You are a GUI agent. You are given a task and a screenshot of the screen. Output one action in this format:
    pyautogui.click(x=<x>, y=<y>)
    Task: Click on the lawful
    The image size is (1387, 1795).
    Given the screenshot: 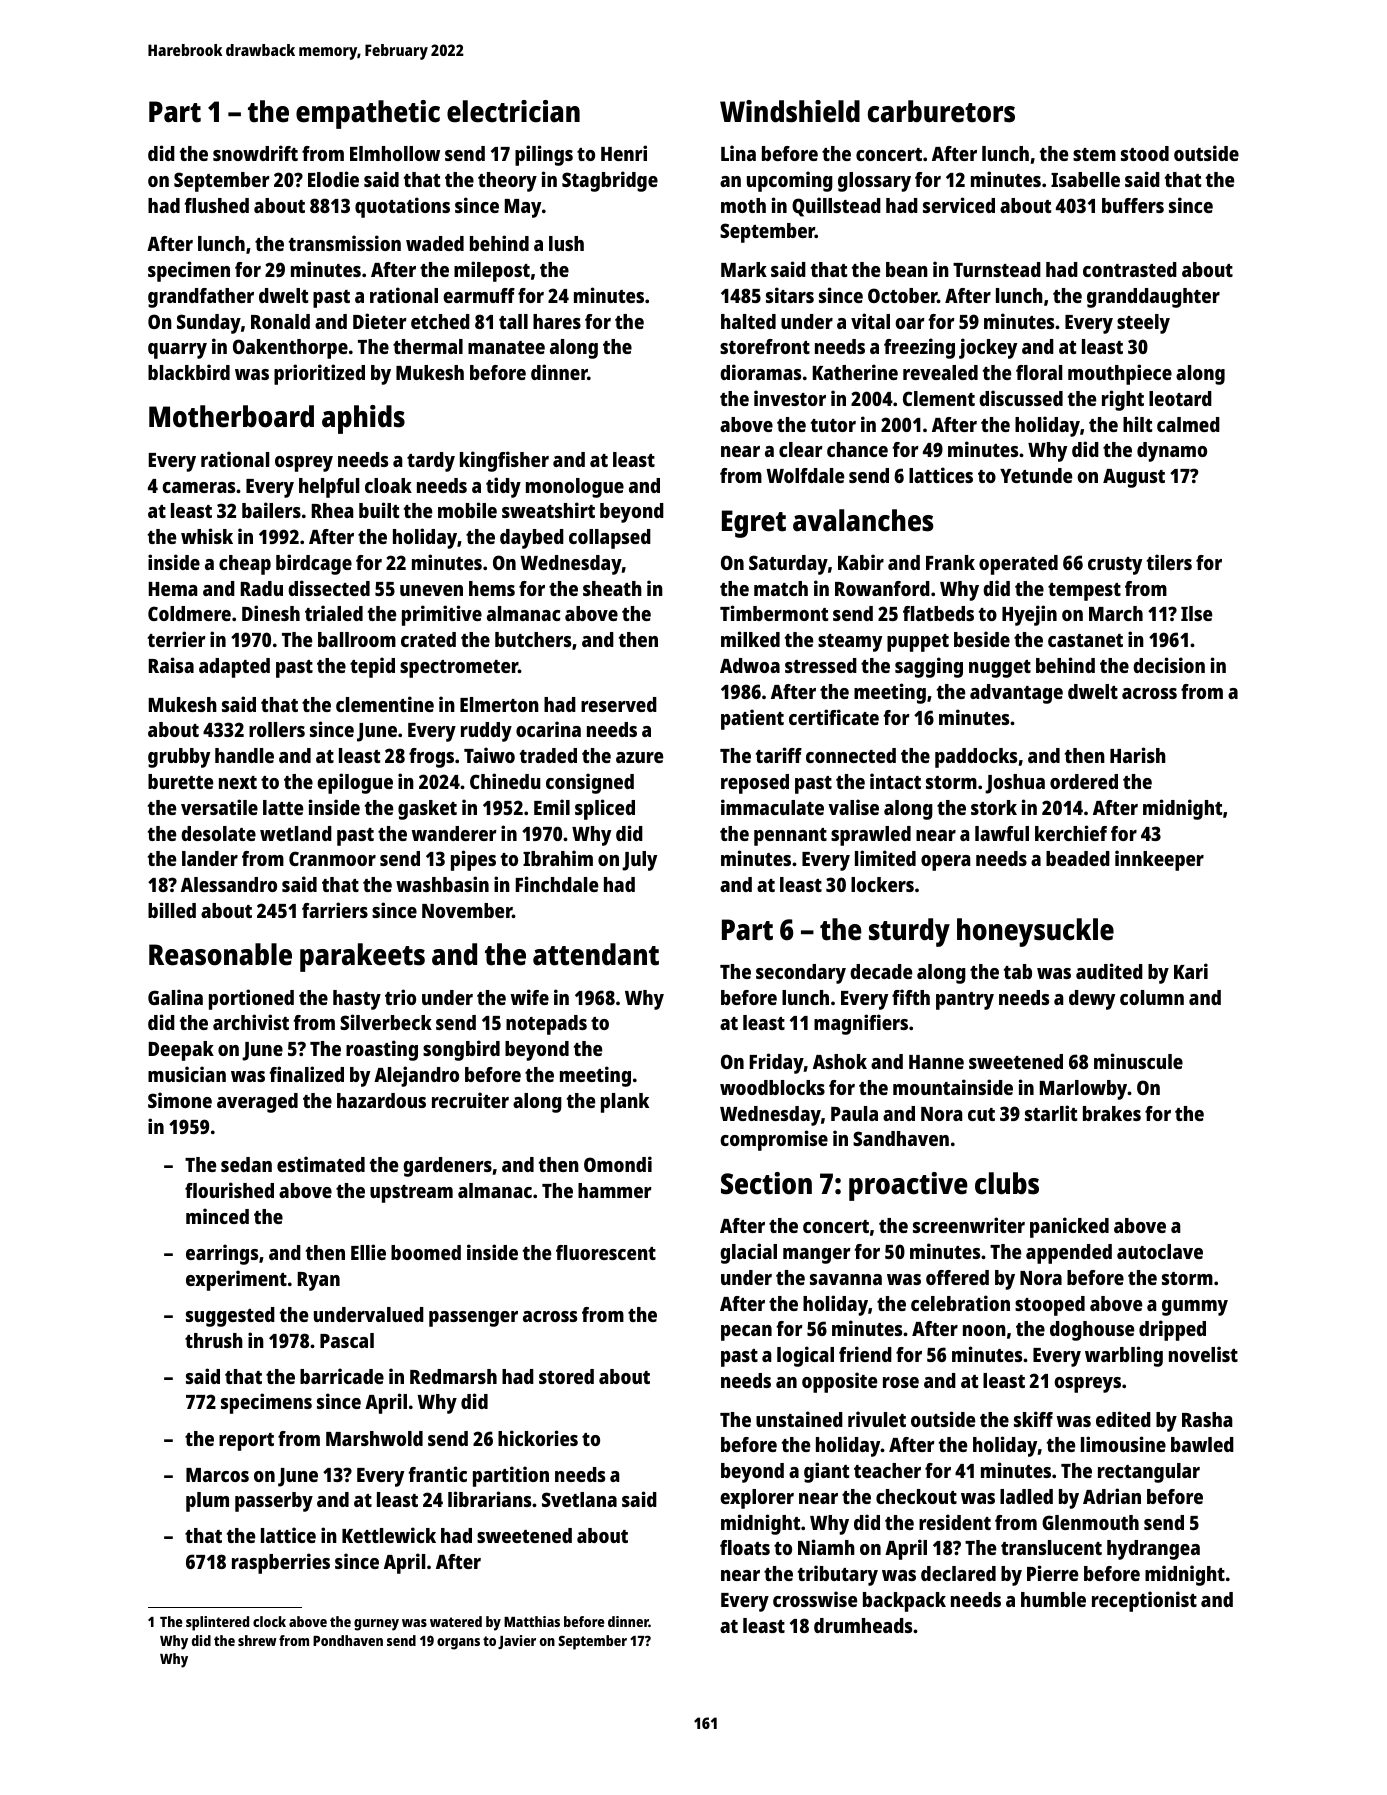 What is the action you would take?
    pyautogui.click(x=1002, y=833)
